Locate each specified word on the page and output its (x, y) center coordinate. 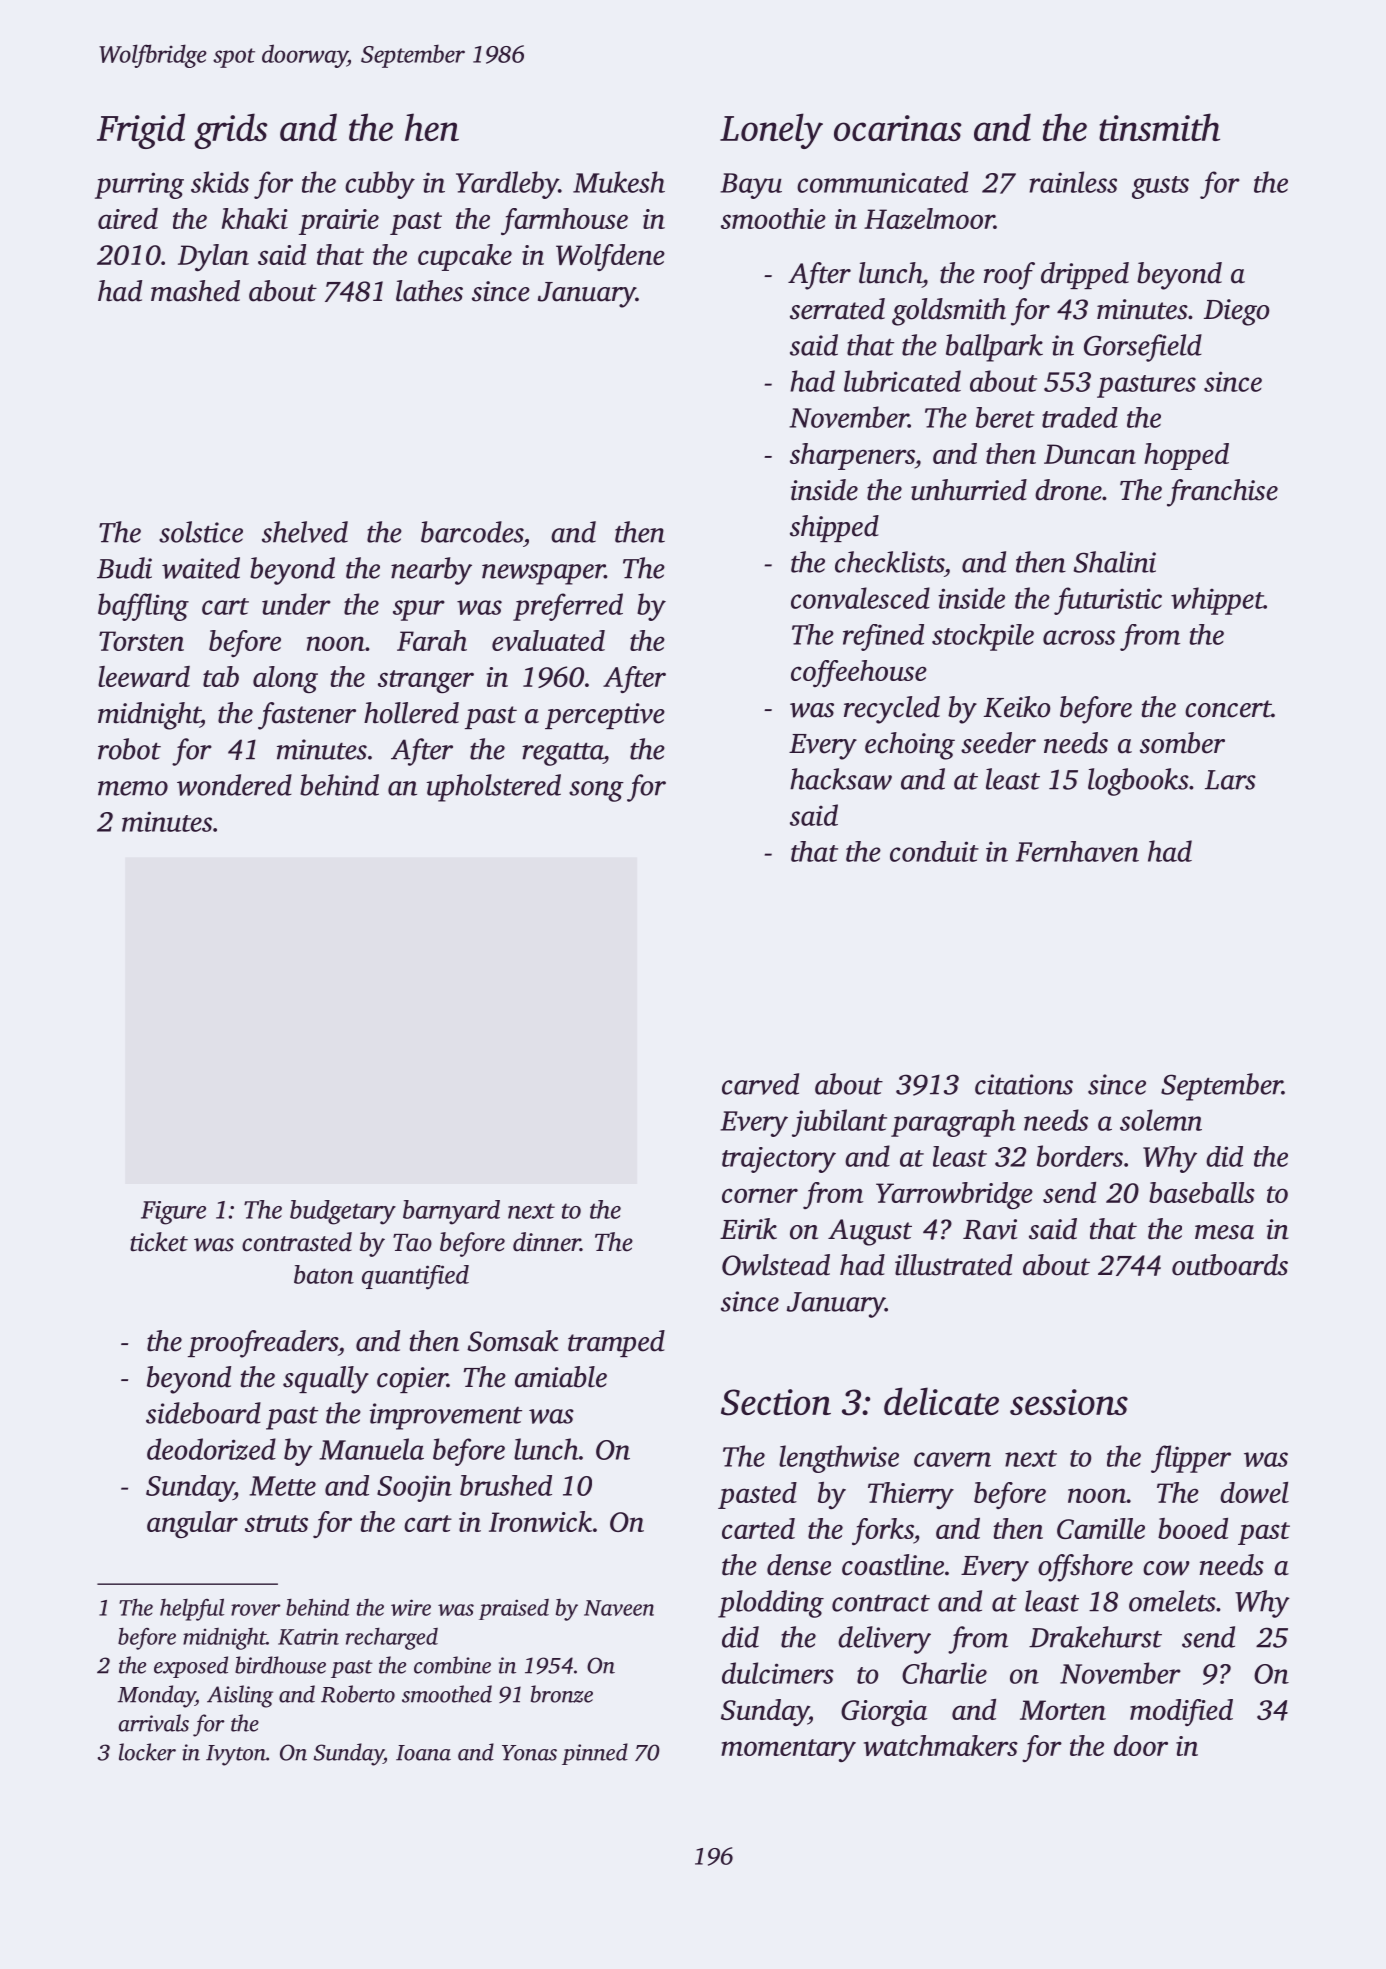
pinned (595, 1754)
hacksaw (841, 779)
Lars (1230, 780)
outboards (1230, 1265)
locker (147, 1752)
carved (760, 1084)
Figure (173, 1213)
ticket (159, 1242)
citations (1024, 1084)
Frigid (141, 131)
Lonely (771, 131)
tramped (616, 1343)
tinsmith (1159, 127)
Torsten (141, 641)
